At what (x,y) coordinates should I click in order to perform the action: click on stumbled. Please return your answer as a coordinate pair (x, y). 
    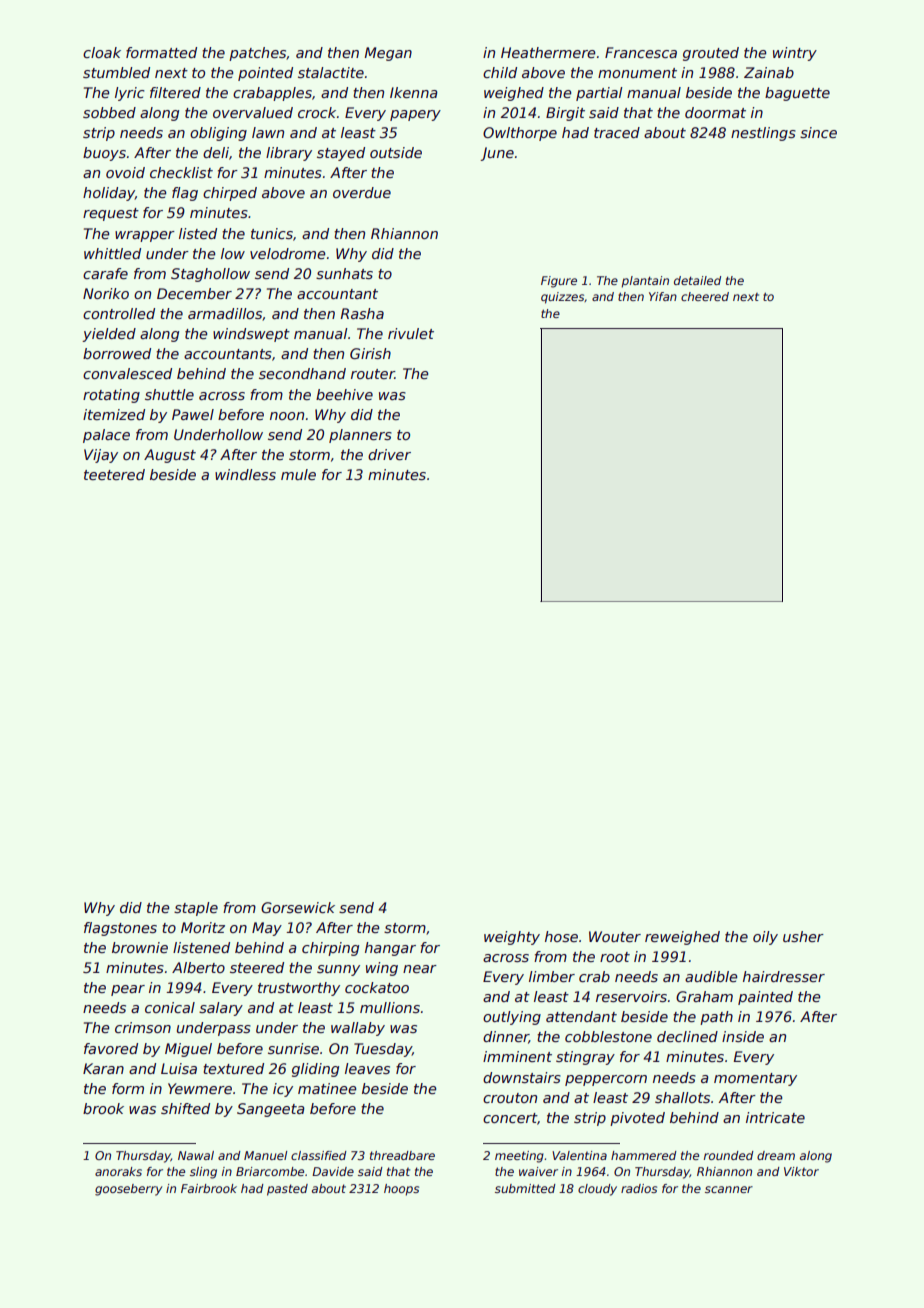
    Looking at the image, I should click on (116, 72).
